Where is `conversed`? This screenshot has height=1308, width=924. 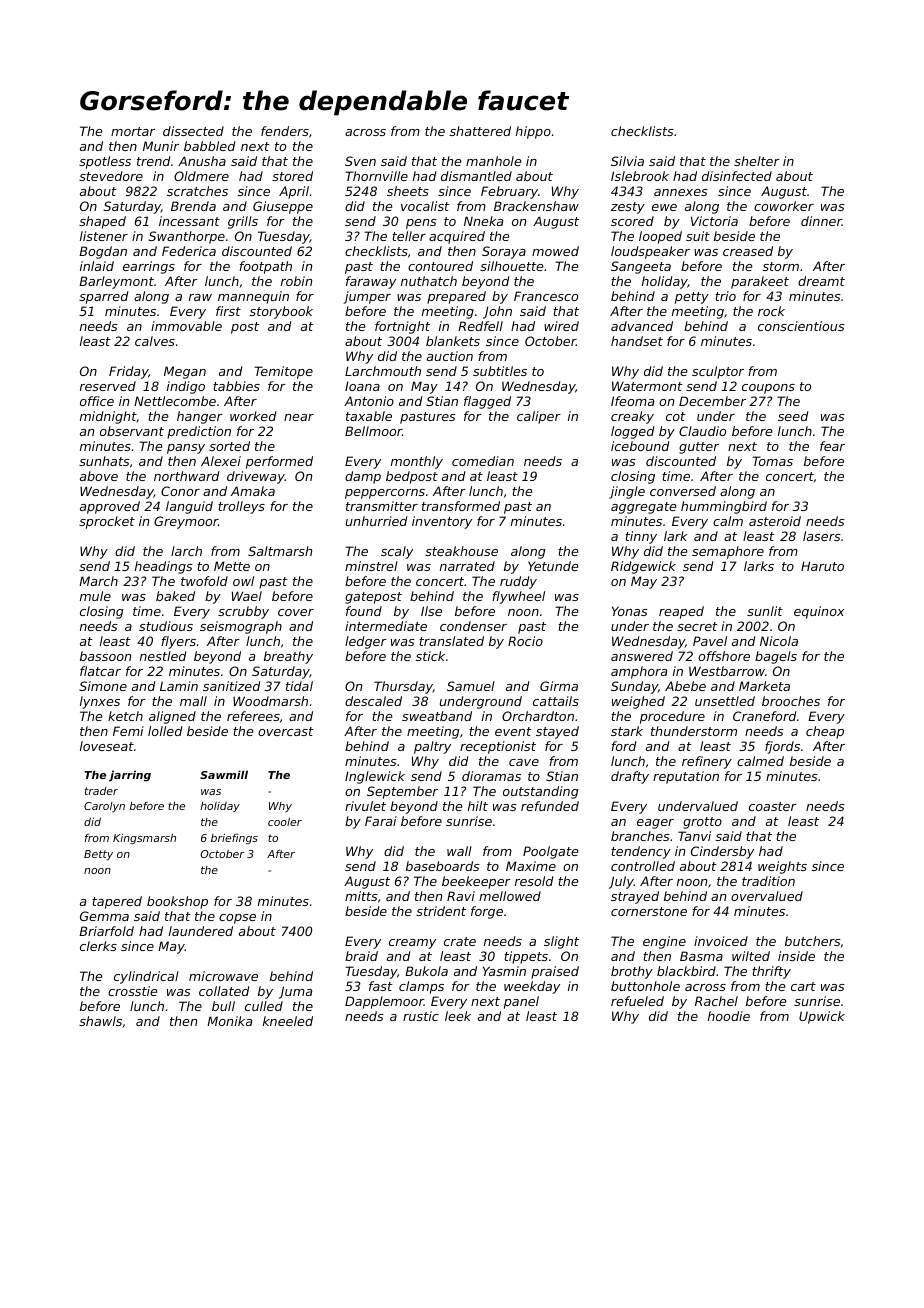
conversed is located at coordinates (683, 491).
